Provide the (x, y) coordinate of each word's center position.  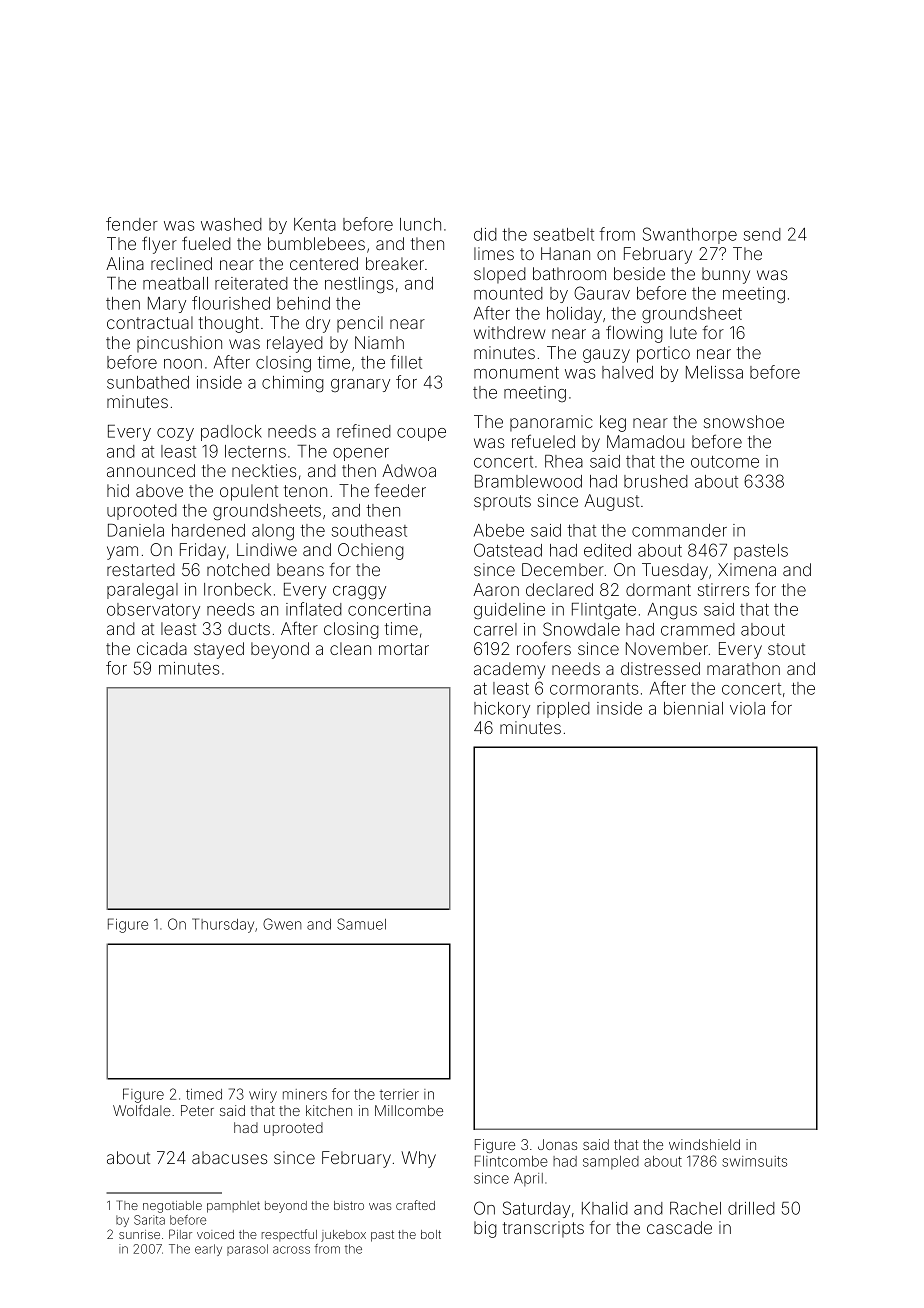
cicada (162, 648)
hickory (502, 710)
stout (786, 649)
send (762, 234)
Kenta (315, 224)
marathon (743, 668)
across (291, 1250)
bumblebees (316, 243)
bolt (431, 1234)
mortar (404, 649)
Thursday (223, 925)
